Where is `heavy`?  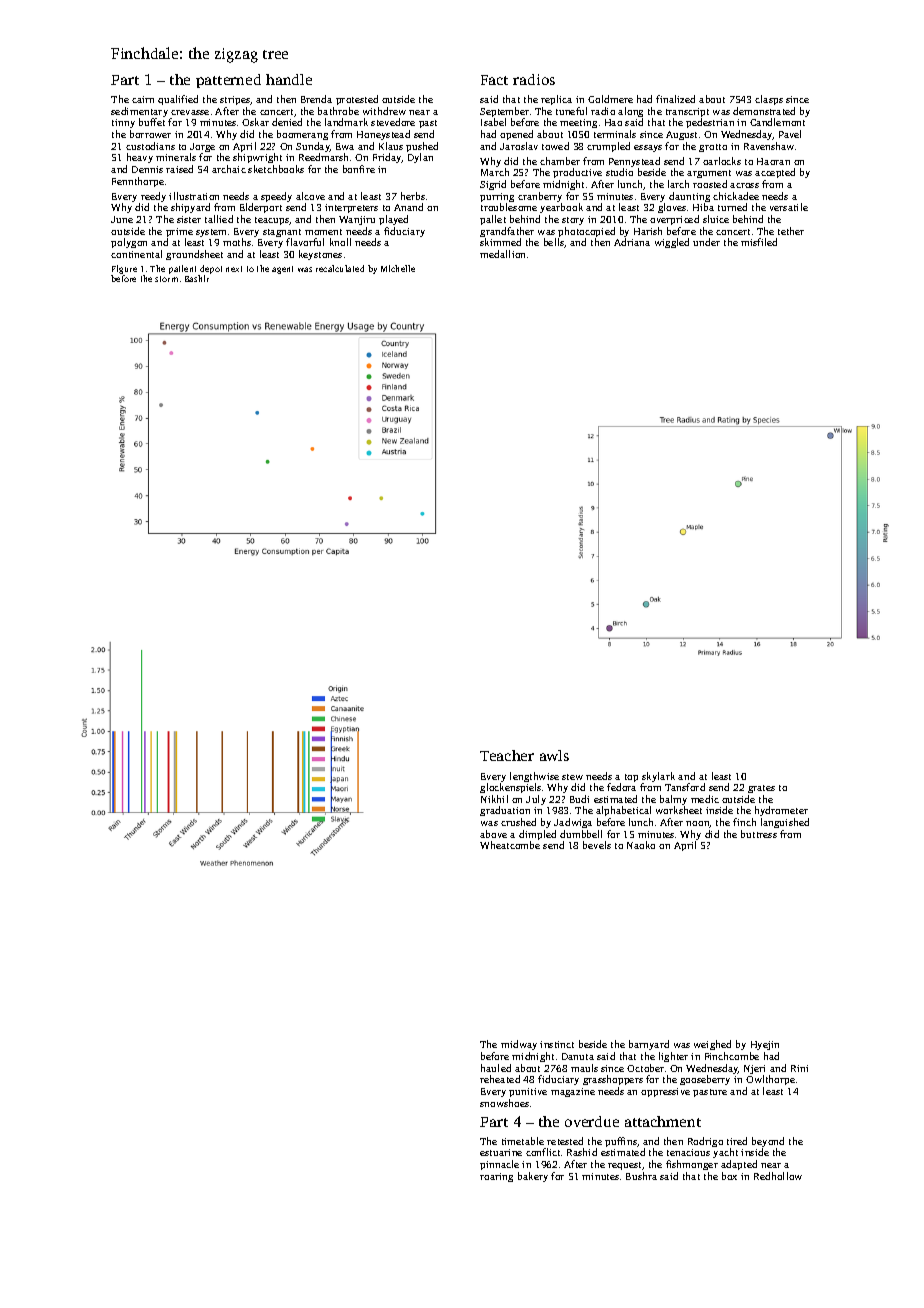 heavy is located at coordinates (140, 158).
